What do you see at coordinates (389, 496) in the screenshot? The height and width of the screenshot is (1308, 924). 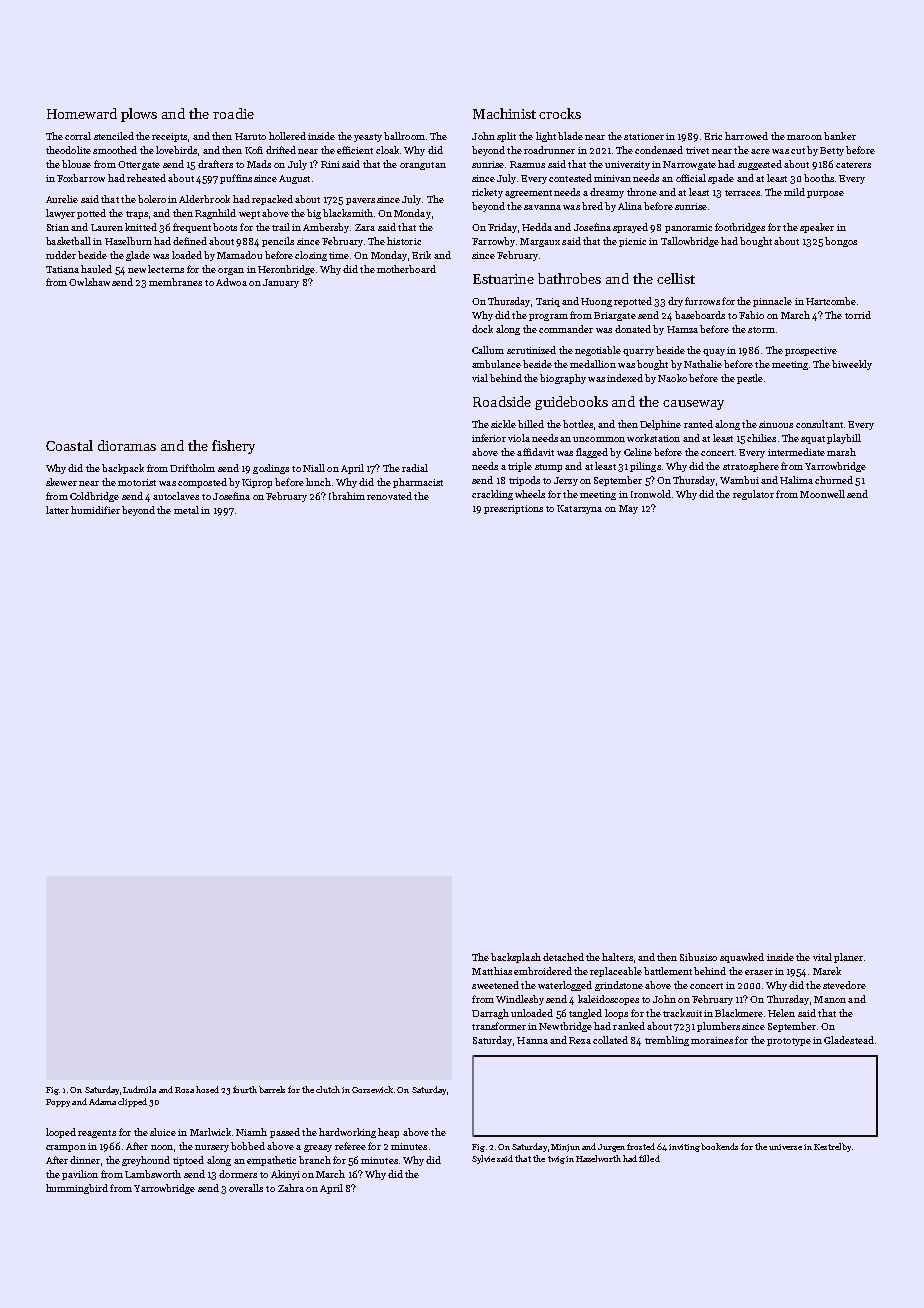 I see `renovated` at bounding box center [389, 496].
